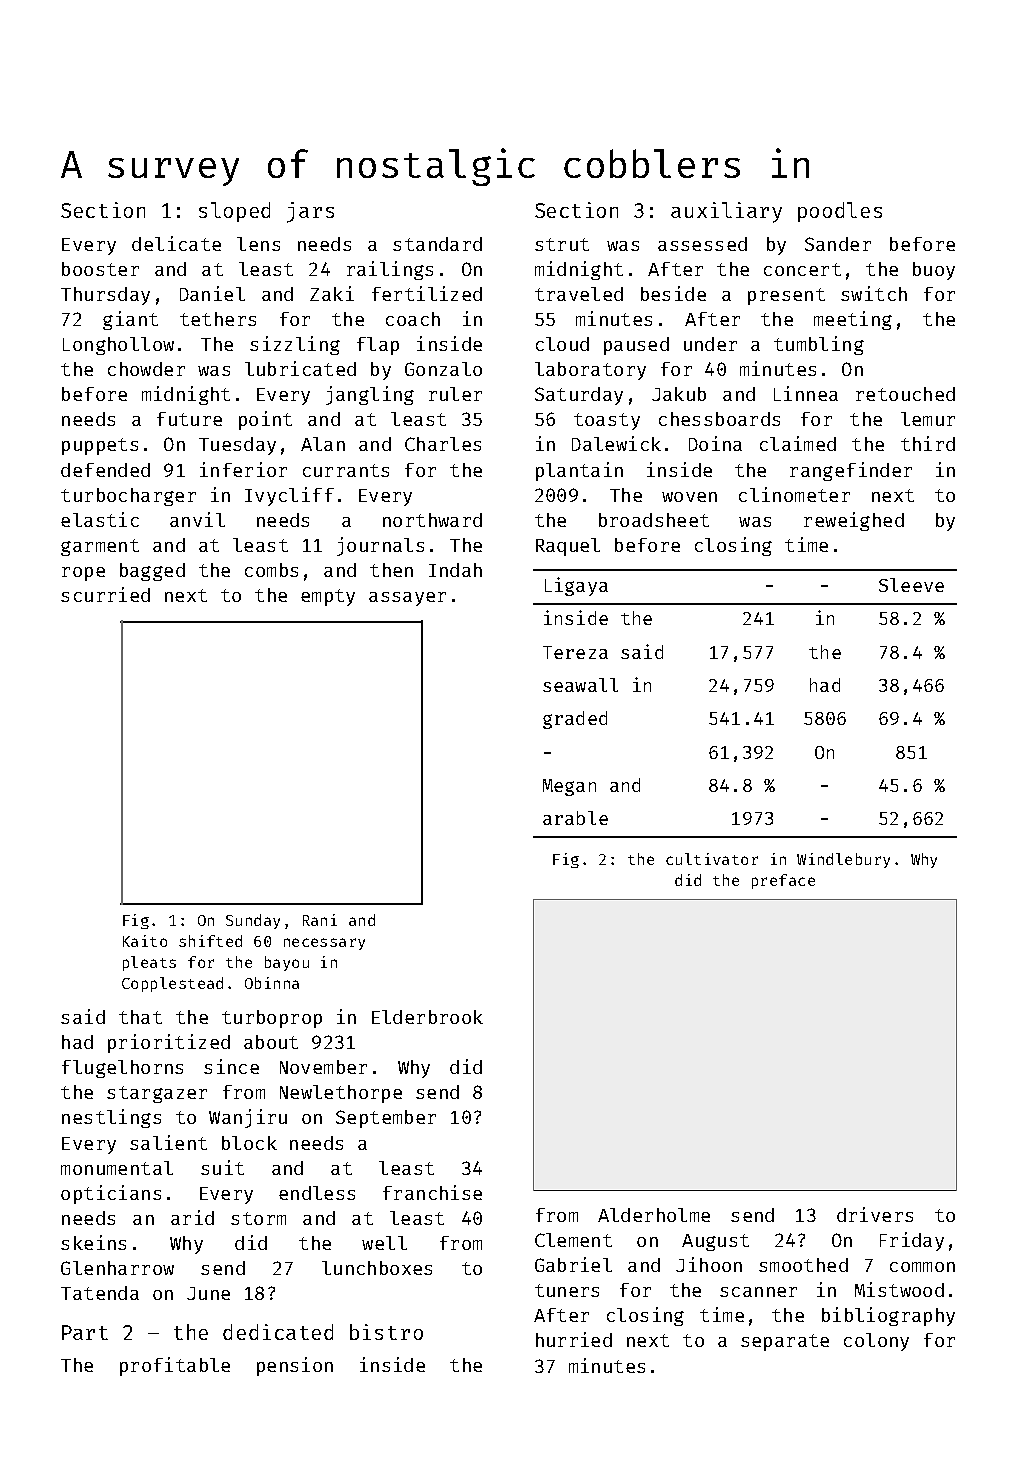 The image size is (1017, 1473). Describe the element at coordinates (574, 1339) in the image. I see `hurried` at that location.
